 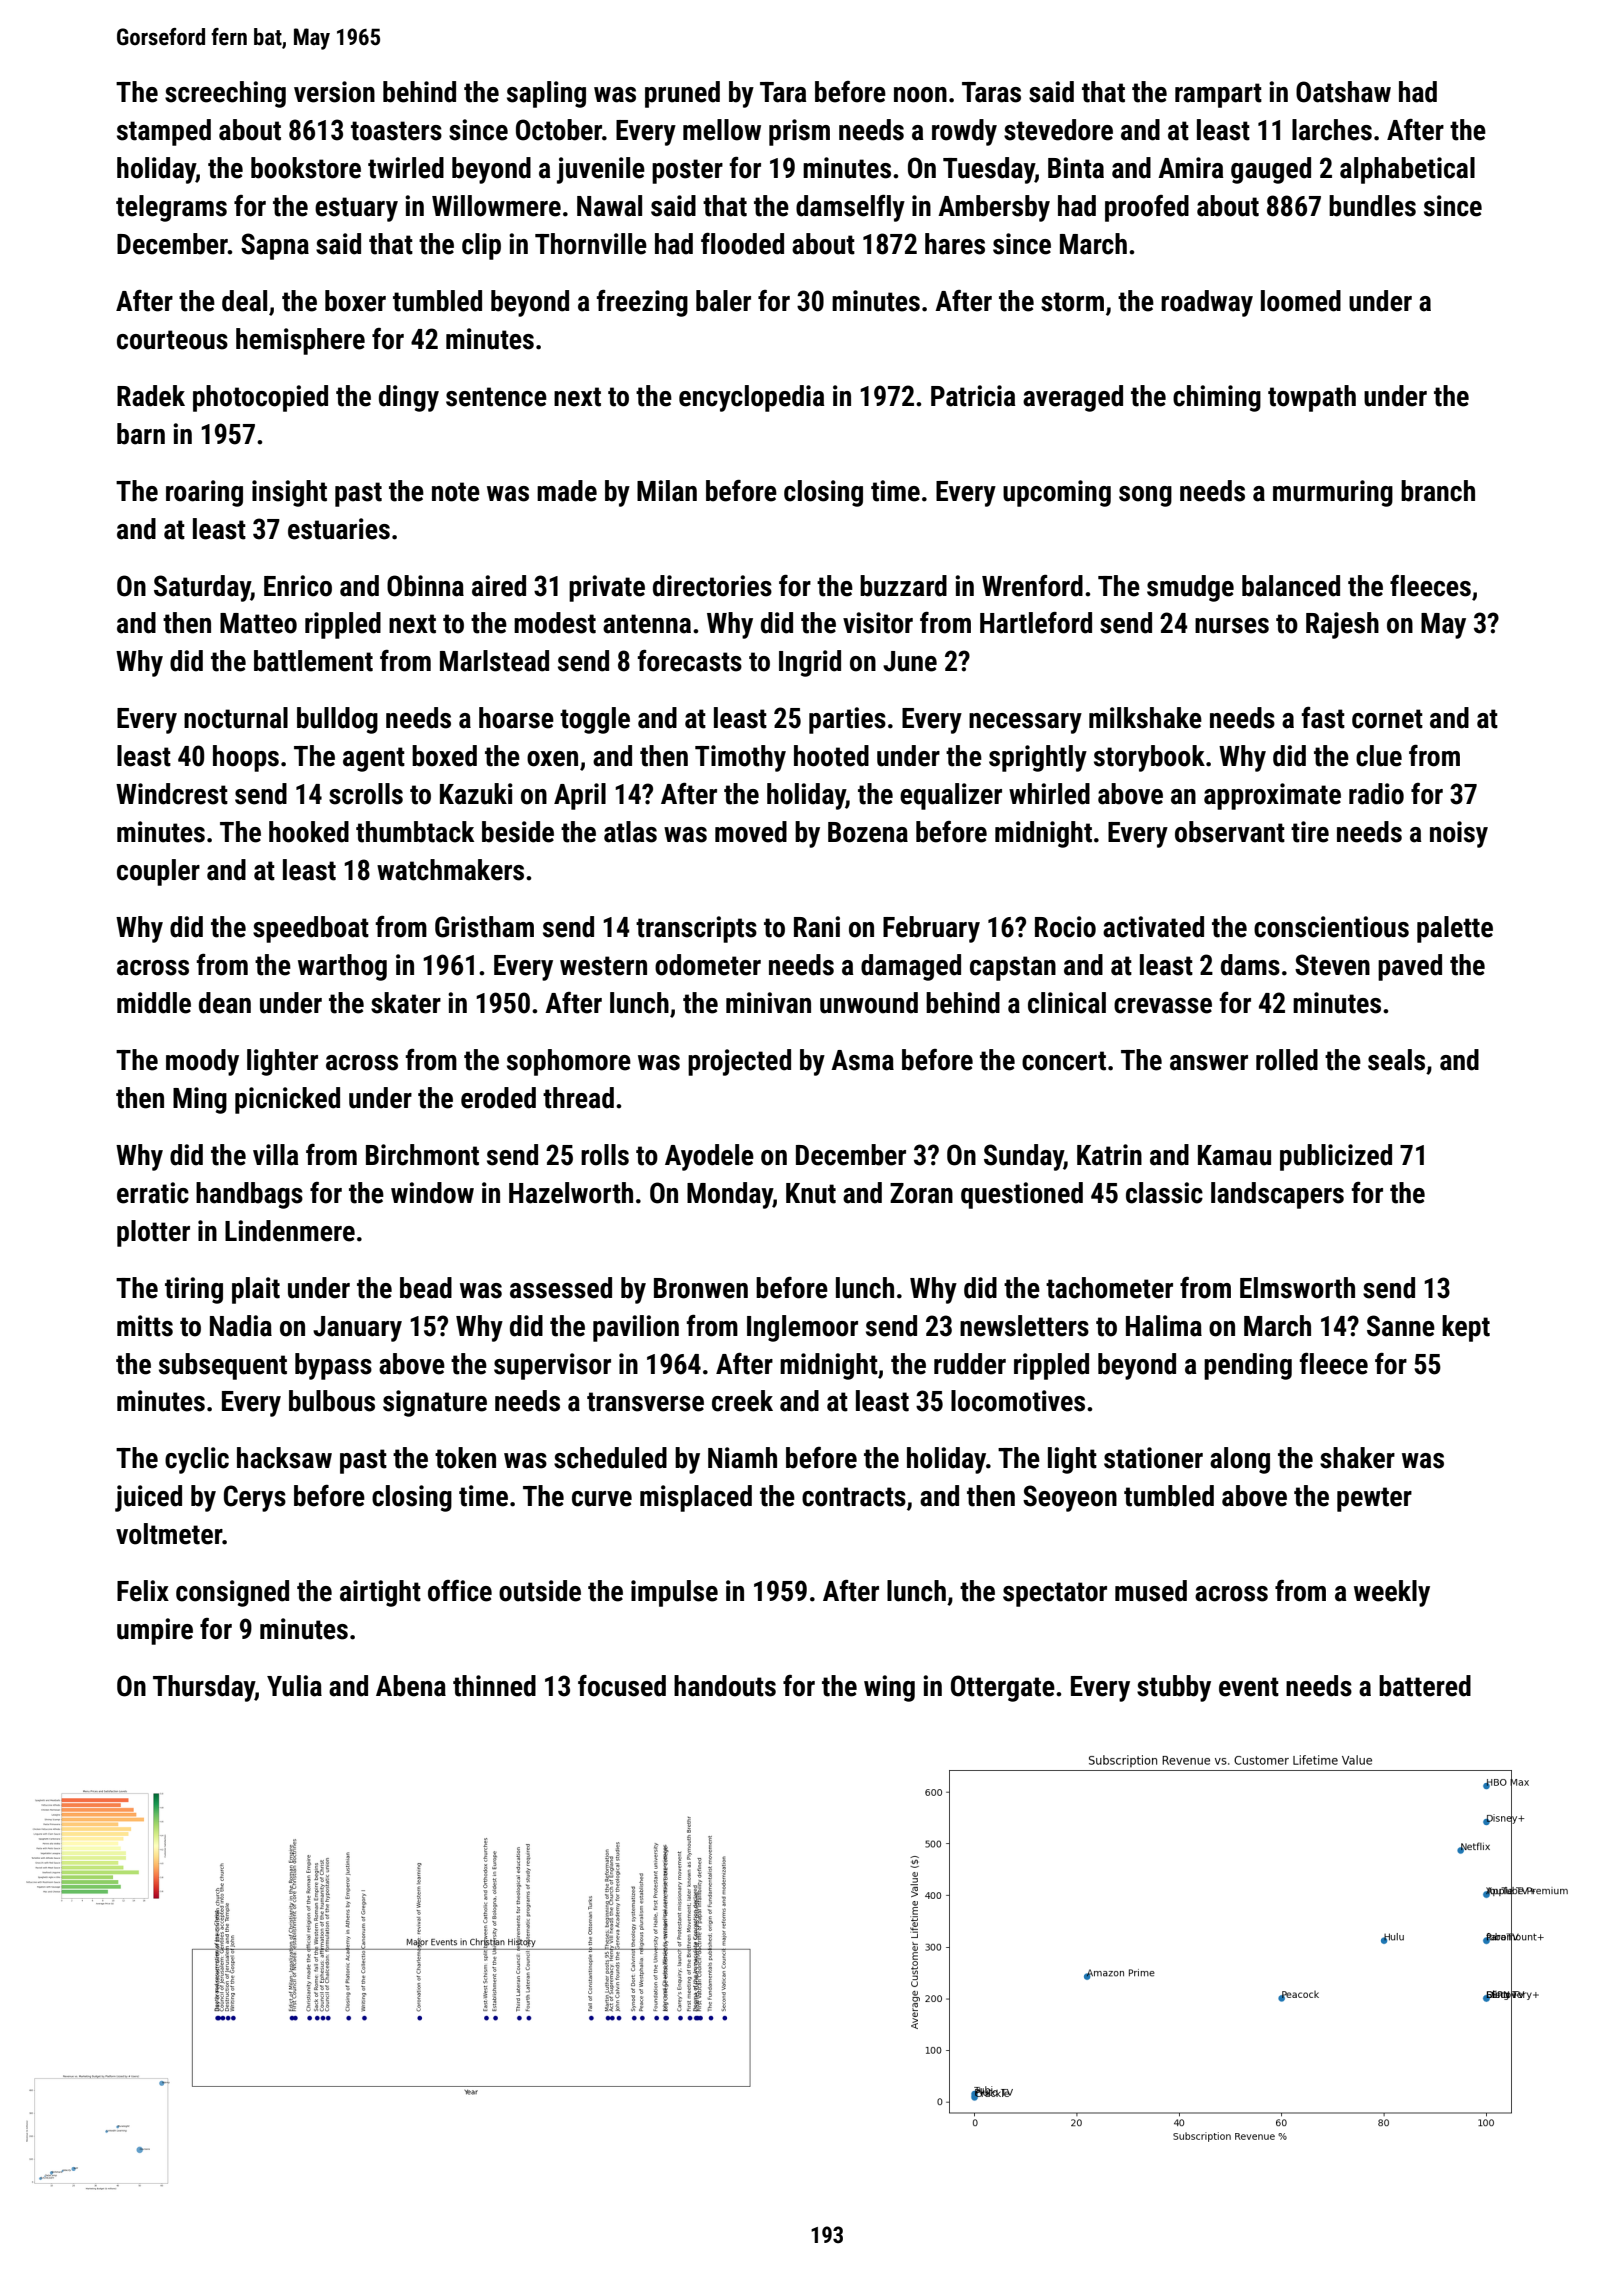 What do you see at coordinates (1372, 206) in the screenshot?
I see `bundles` at bounding box center [1372, 206].
